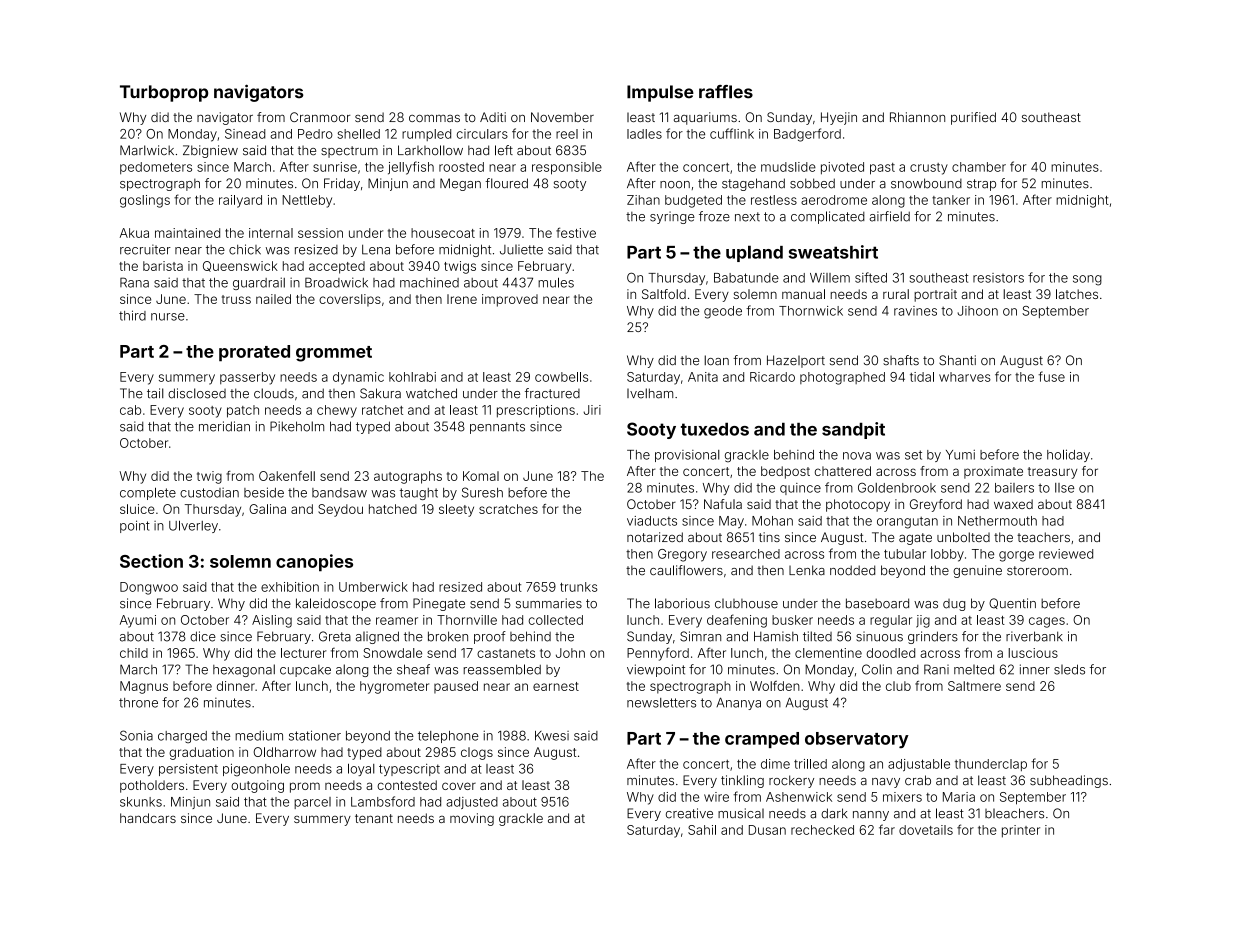 This screenshot has height=952, width=1233. I want to click on Turboprop, so click(164, 93).
